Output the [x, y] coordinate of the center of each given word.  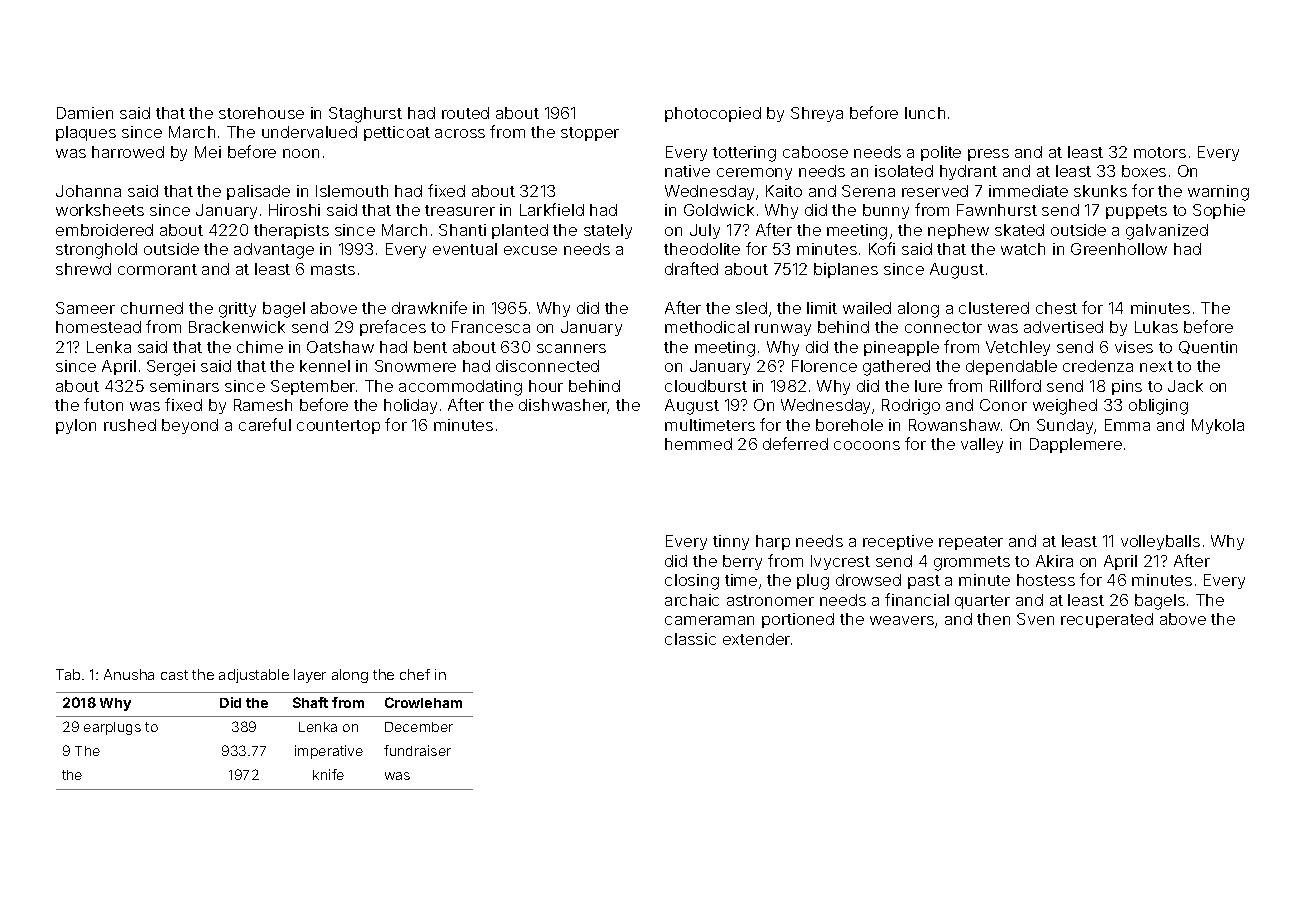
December [419, 727]
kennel [325, 366]
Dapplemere [1076, 445]
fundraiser [417, 750]
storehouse [261, 113]
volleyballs [1160, 542]
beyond [190, 426]
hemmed [698, 444]
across [460, 133]
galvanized [1167, 232]
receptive [898, 542]
